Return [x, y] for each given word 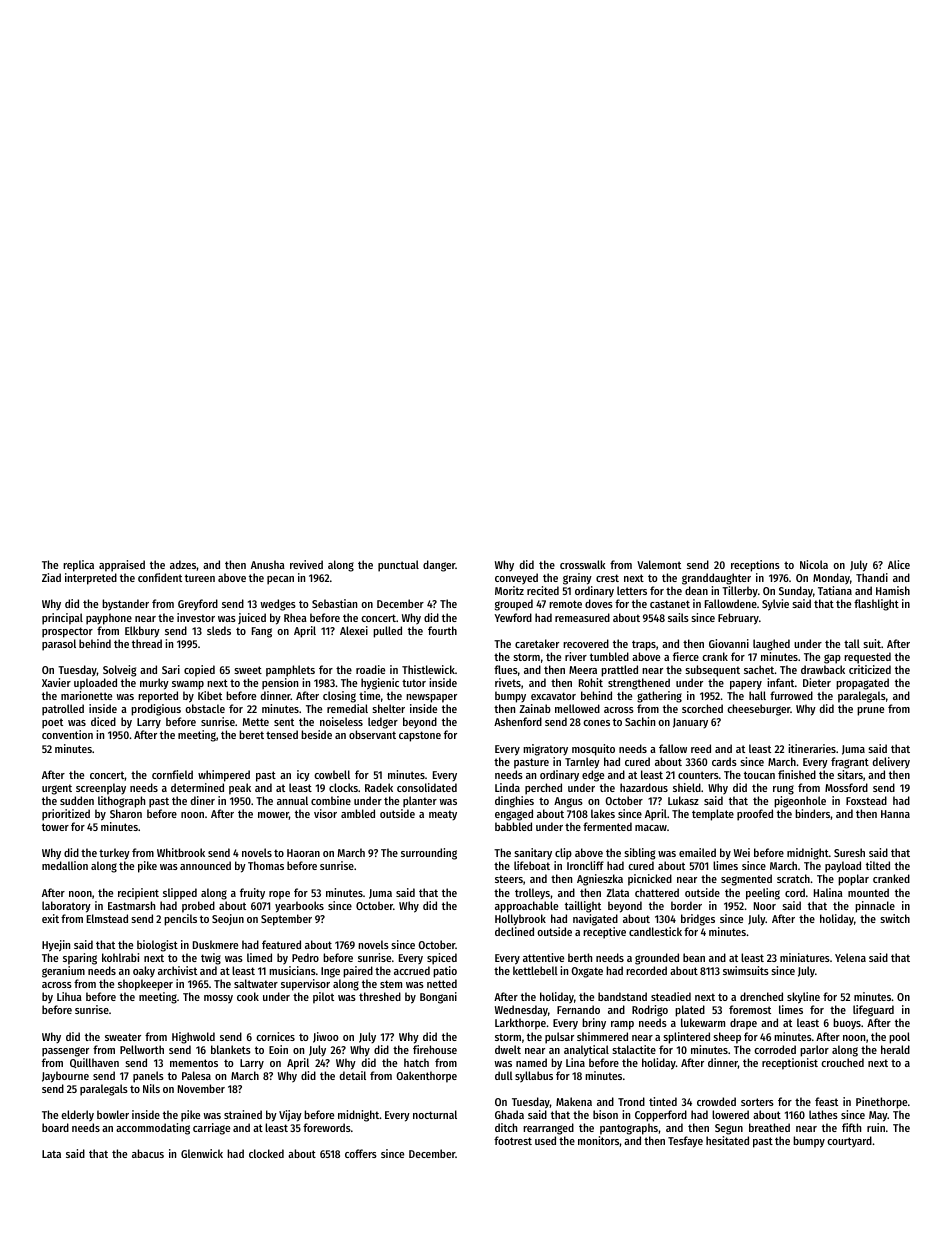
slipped [180, 894]
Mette [256, 722]
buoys [847, 1023]
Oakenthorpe [426, 1077]
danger [439, 566]
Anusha [268, 564]
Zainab [535, 708]
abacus [148, 1153]
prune [870, 711]
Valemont [659, 564]
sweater [123, 1037]
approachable [526, 907]
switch [895, 918]
